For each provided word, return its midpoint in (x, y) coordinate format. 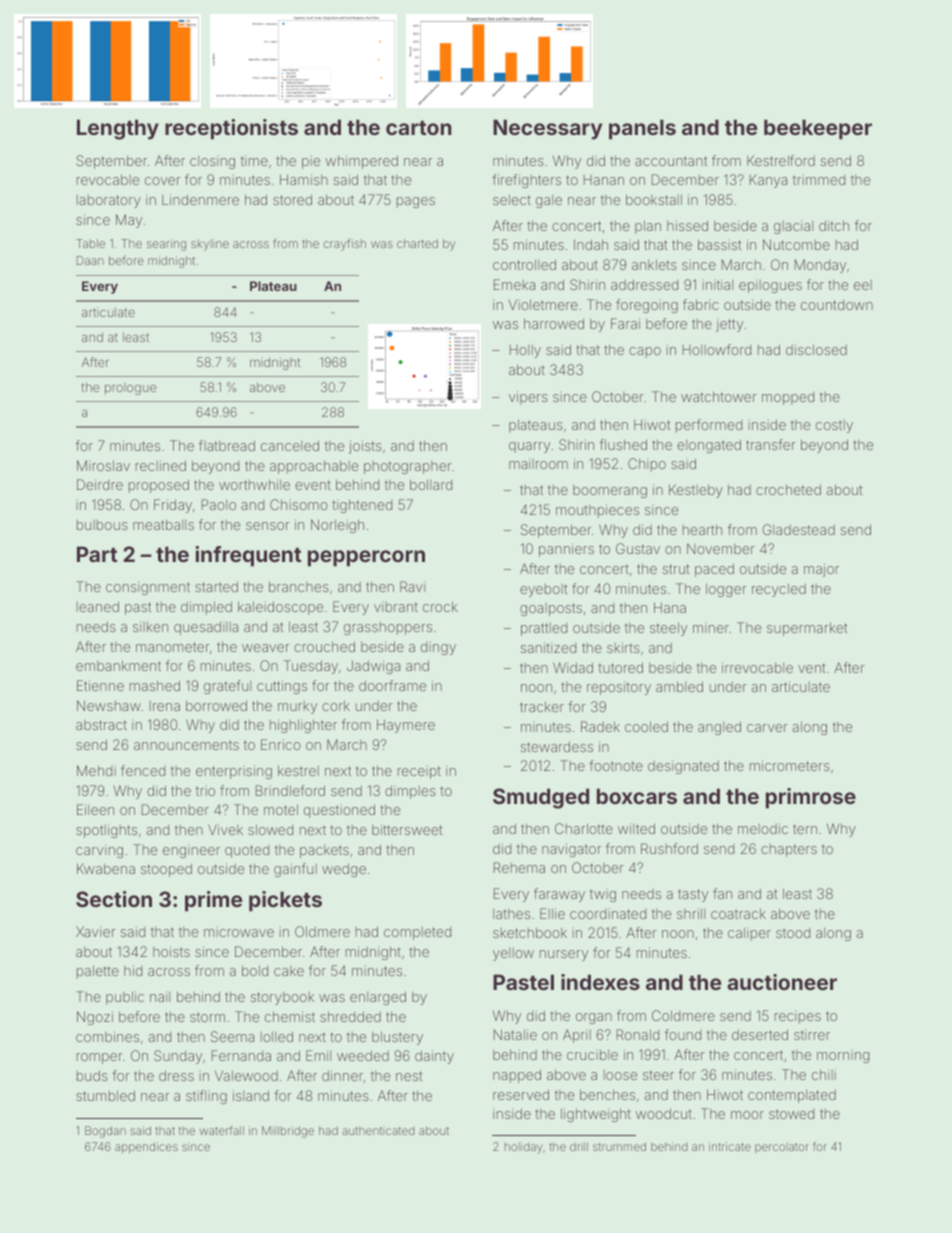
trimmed (819, 179)
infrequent (248, 556)
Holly (525, 351)
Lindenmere (200, 199)
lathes (511, 914)
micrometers (790, 765)
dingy (438, 648)
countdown (837, 305)
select (512, 199)
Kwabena (106, 868)
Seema (232, 1036)
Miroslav (103, 465)
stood (793, 933)
